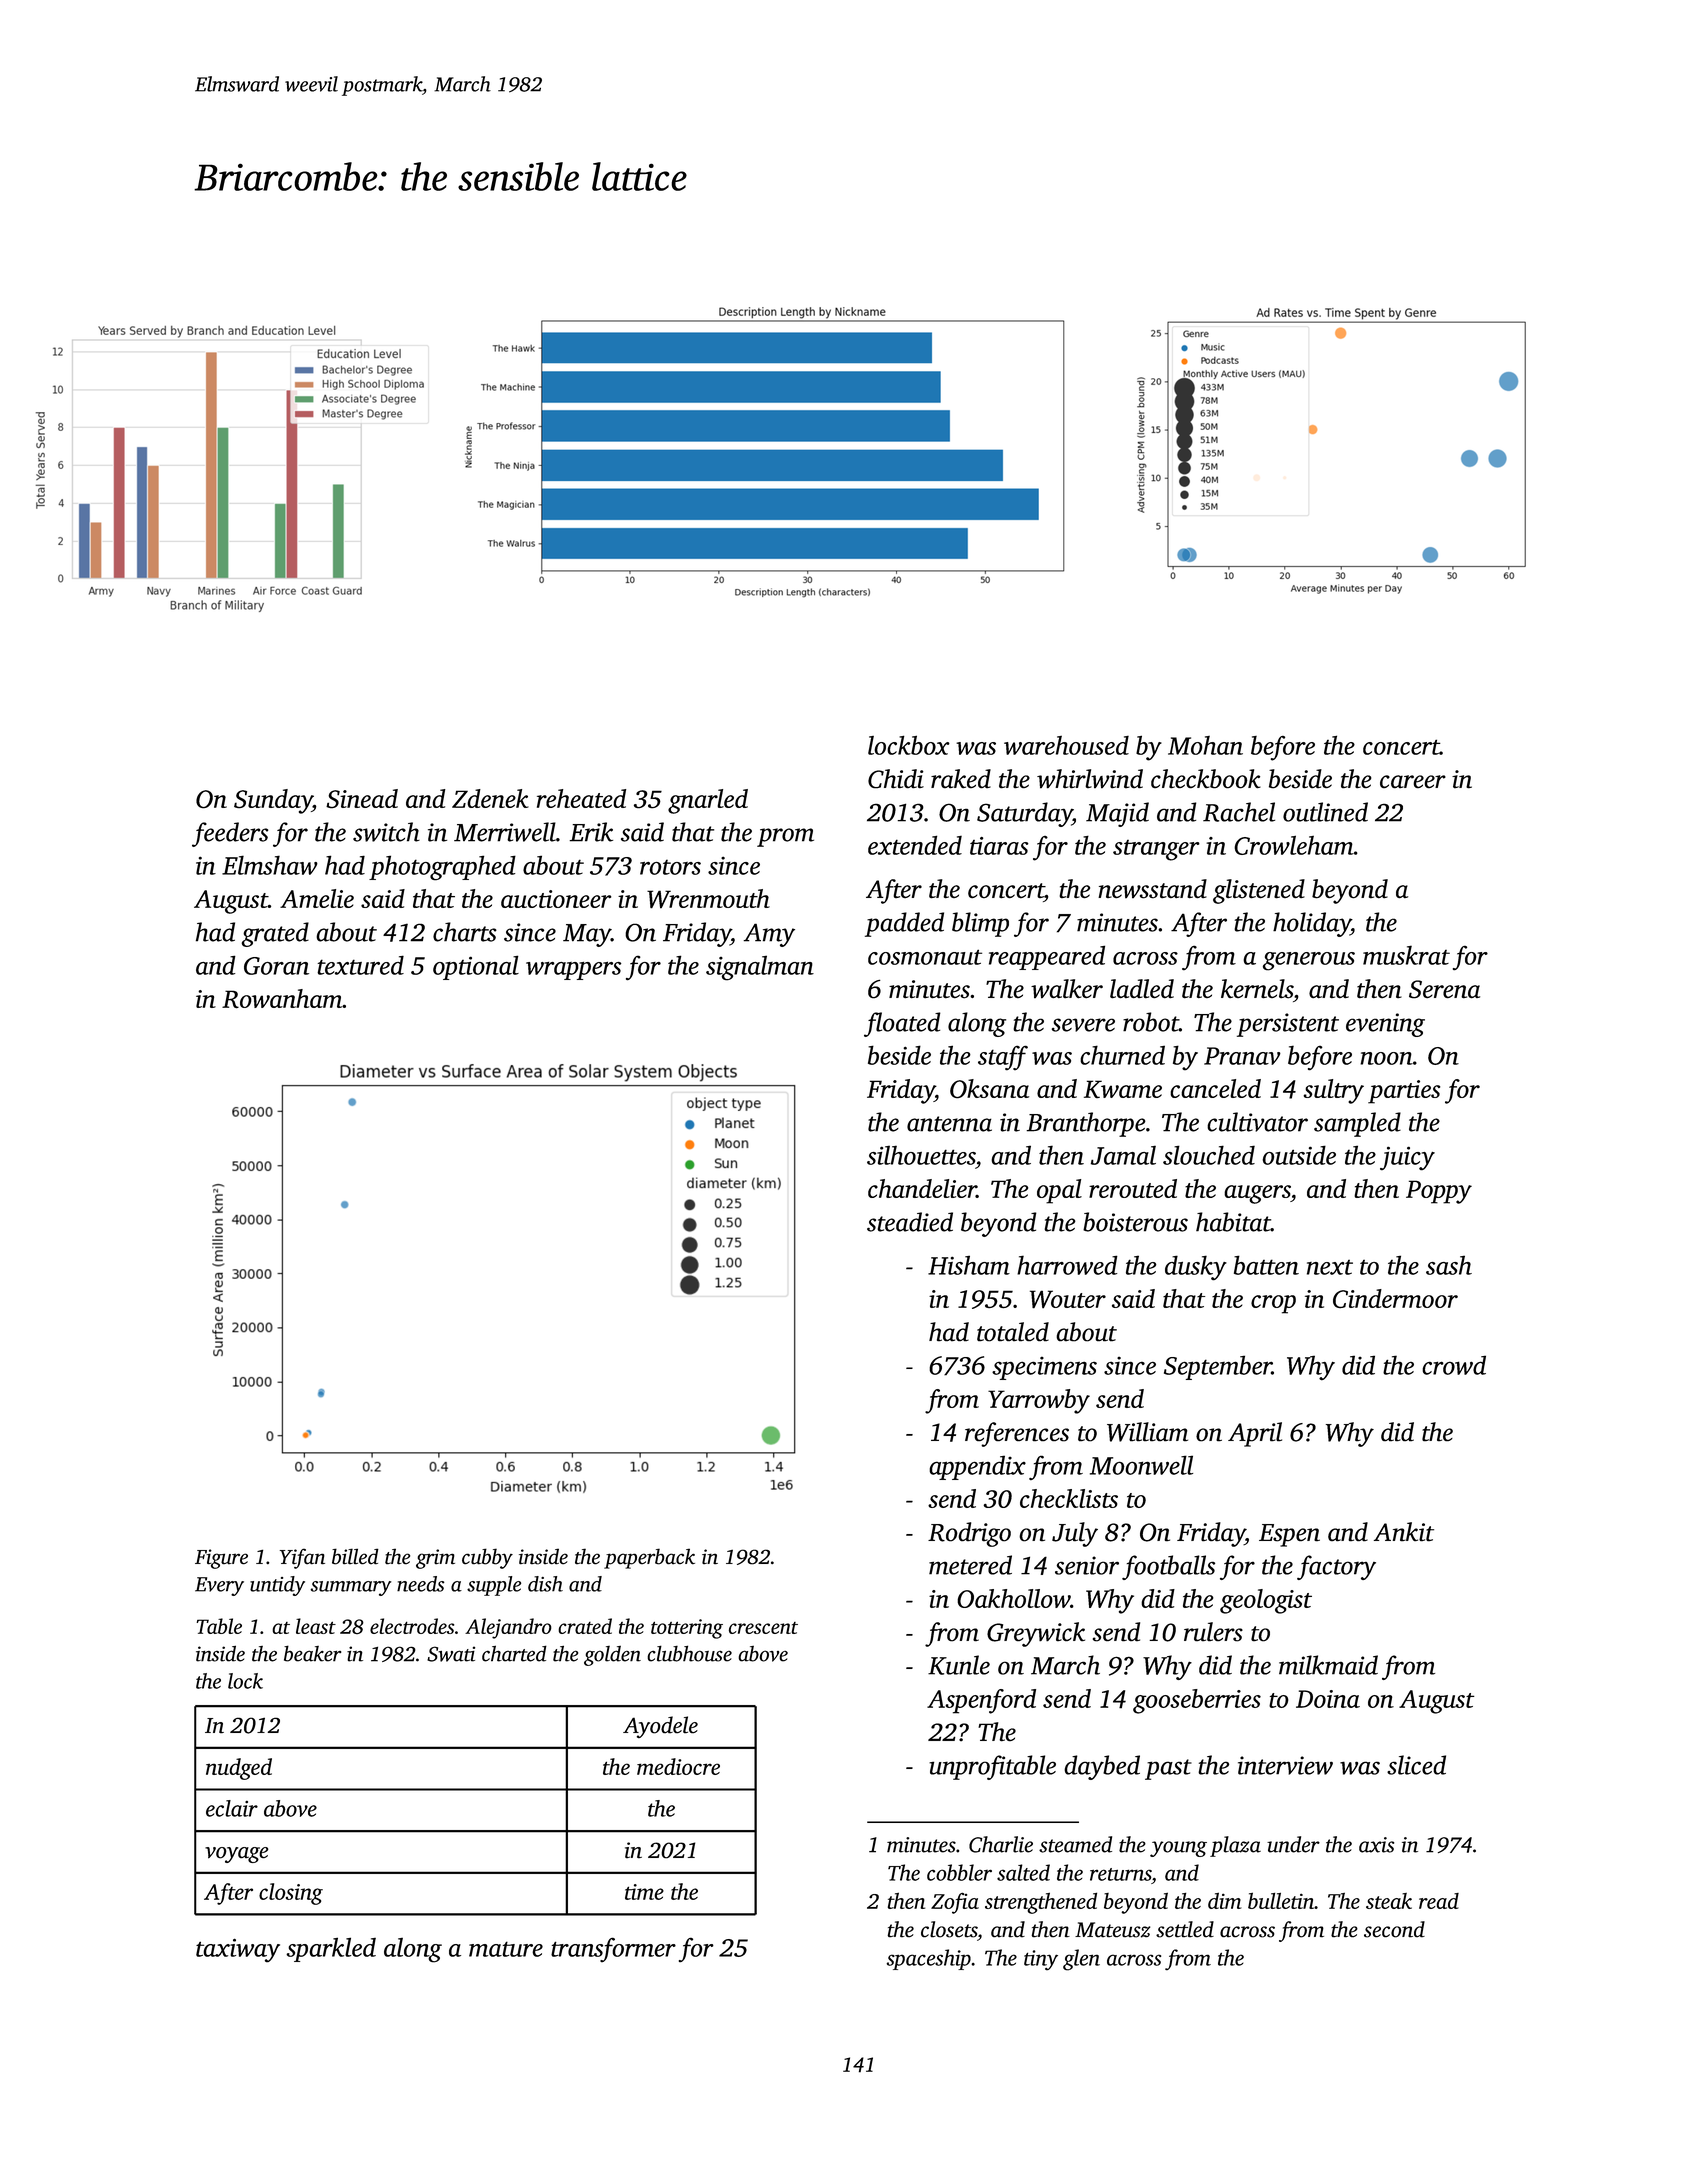  Describe the element at coordinates (708, 801) in the screenshot. I see `gnarled` at that location.
